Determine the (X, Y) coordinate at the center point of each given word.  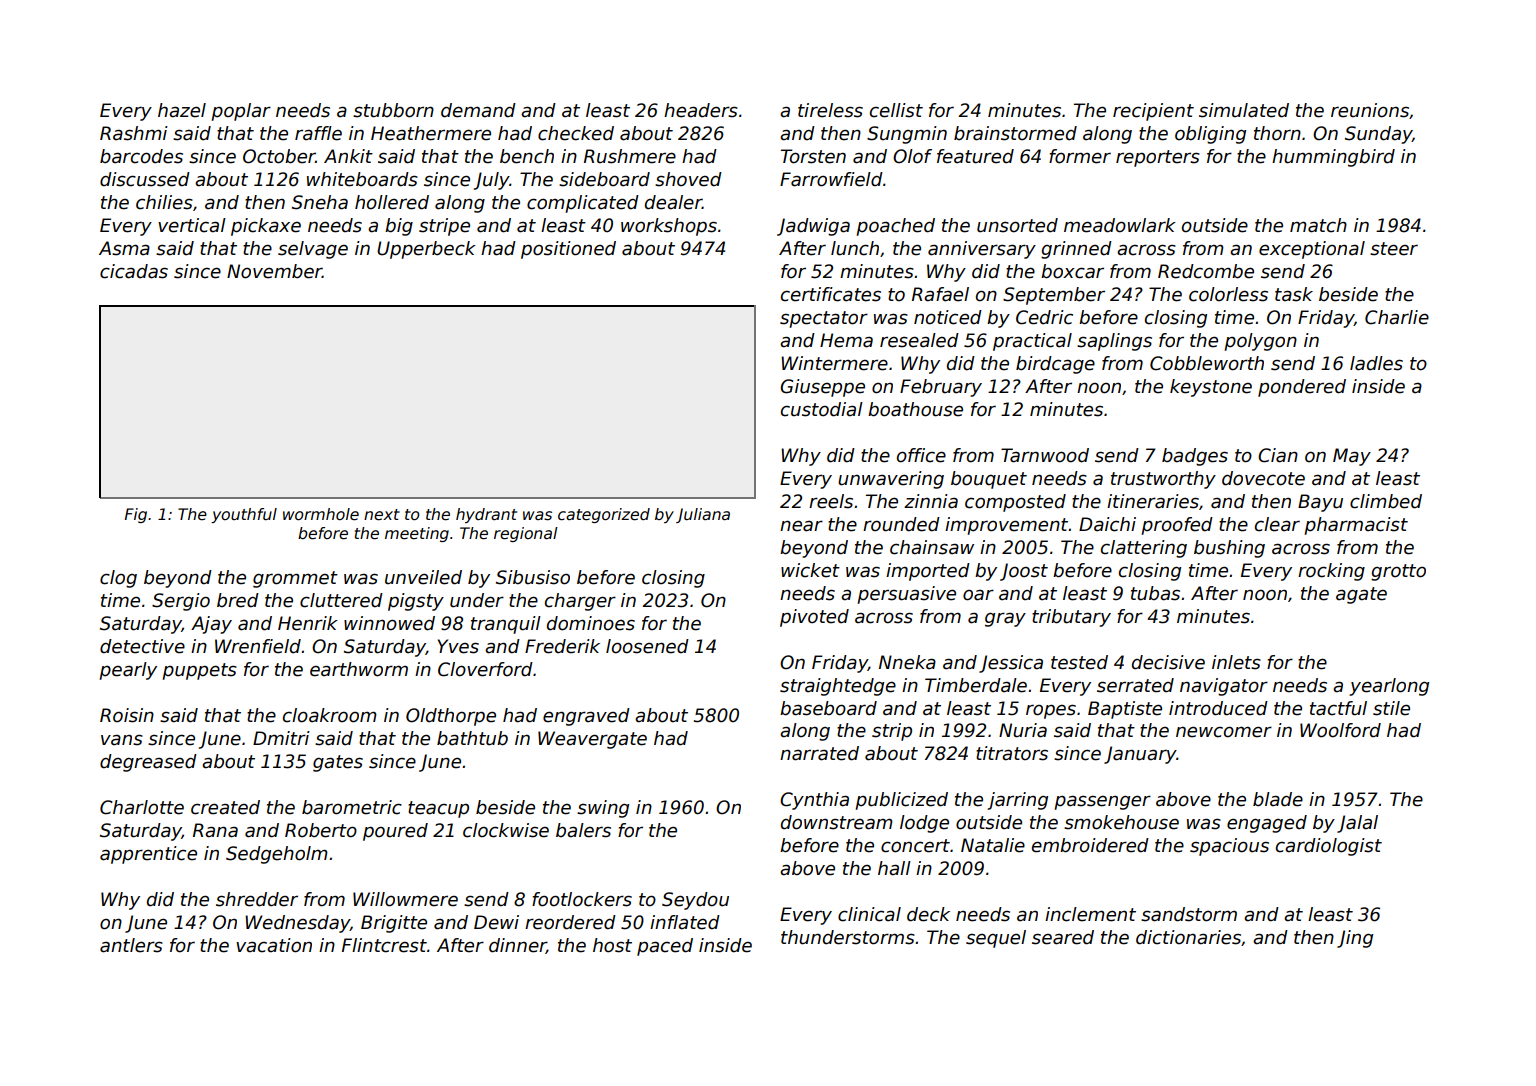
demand (478, 110)
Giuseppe (822, 388)
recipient (1153, 112)
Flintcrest (384, 945)
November (274, 271)
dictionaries (1188, 937)
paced (665, 947)
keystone (1211, 388)
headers (701, 110)
